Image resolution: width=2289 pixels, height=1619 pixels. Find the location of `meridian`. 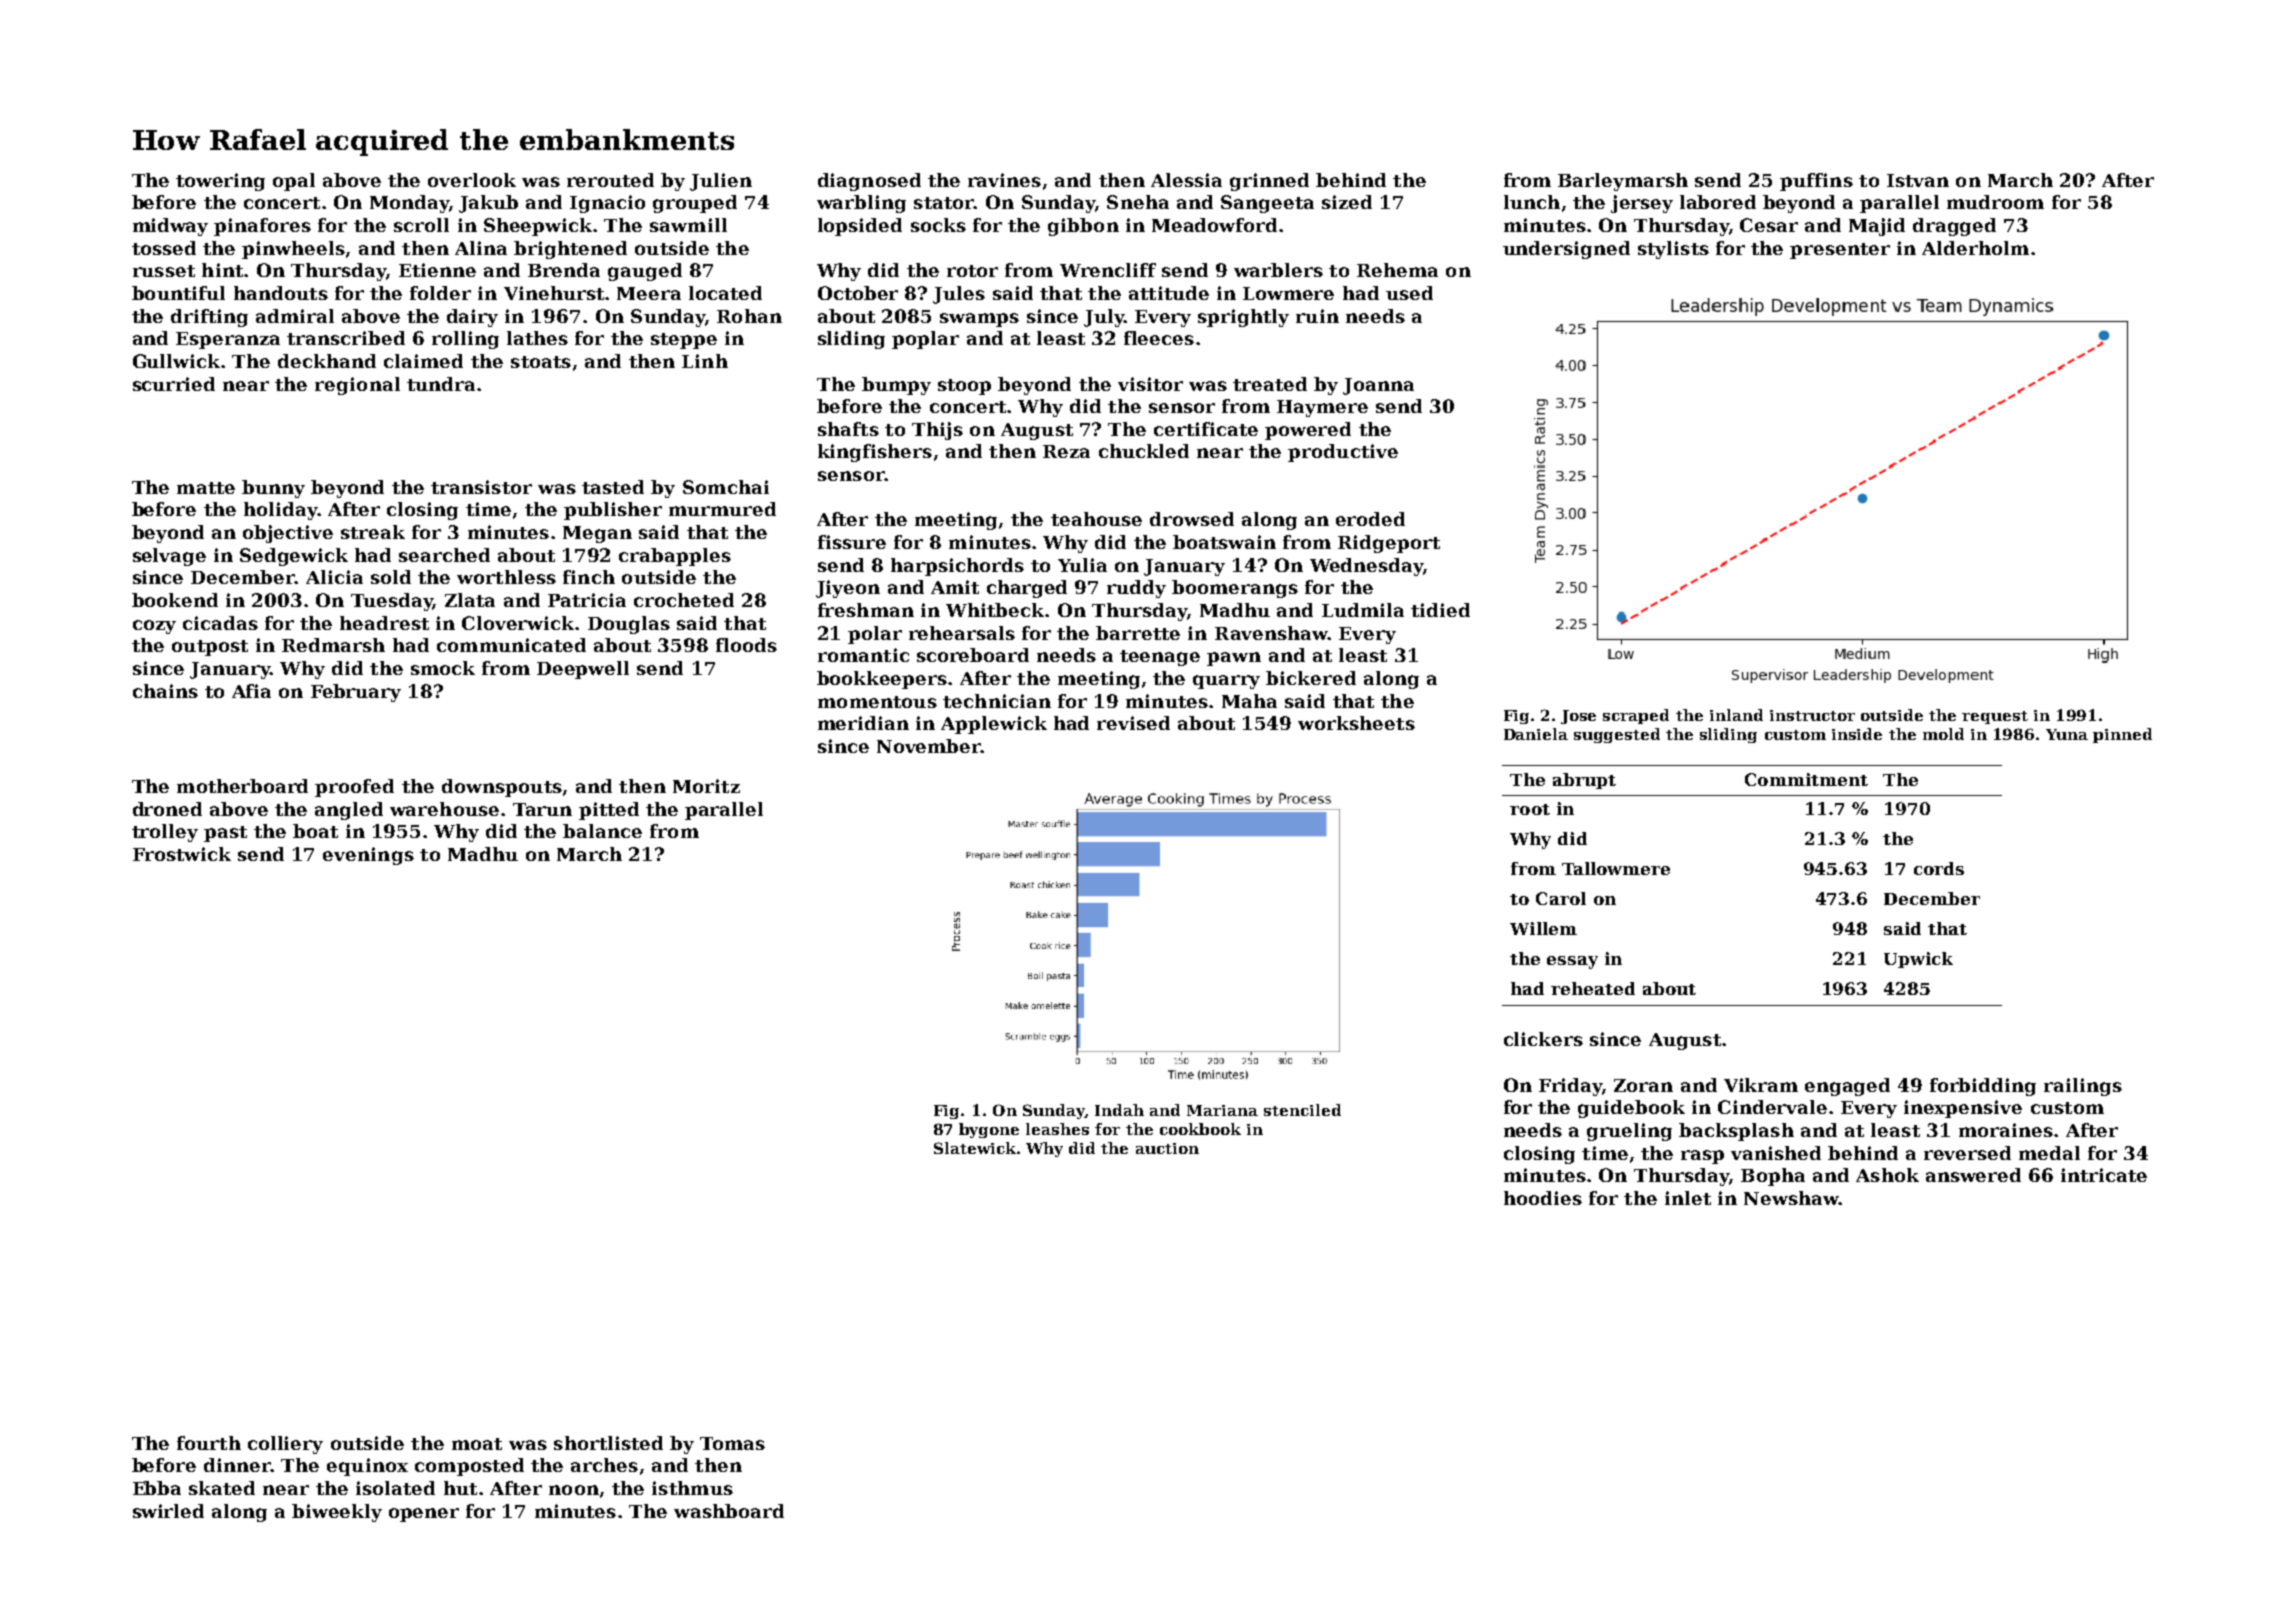

meridian is located at coordinates (863, 723).
